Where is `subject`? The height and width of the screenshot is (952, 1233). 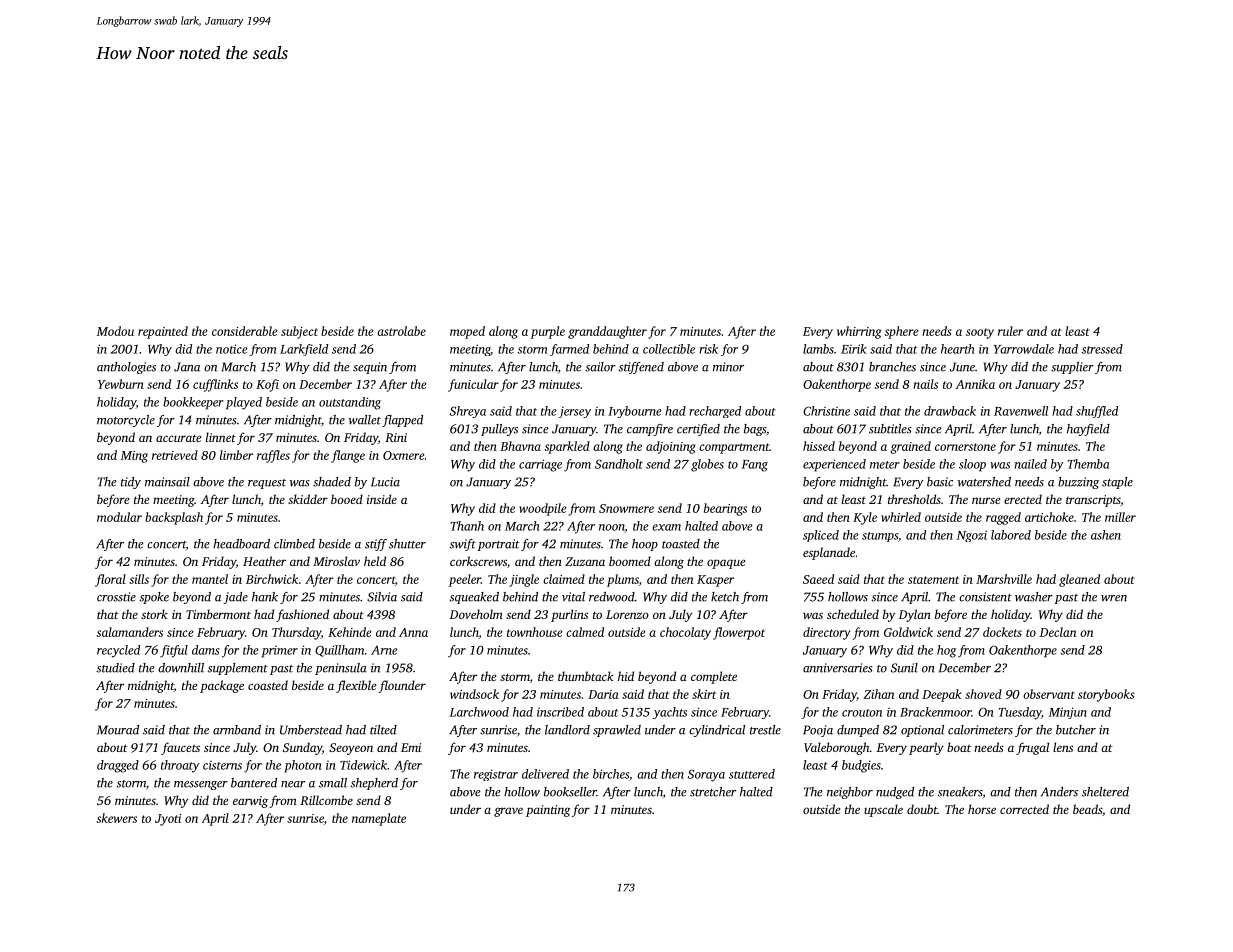
subject is located at coordinates (299, 332).
